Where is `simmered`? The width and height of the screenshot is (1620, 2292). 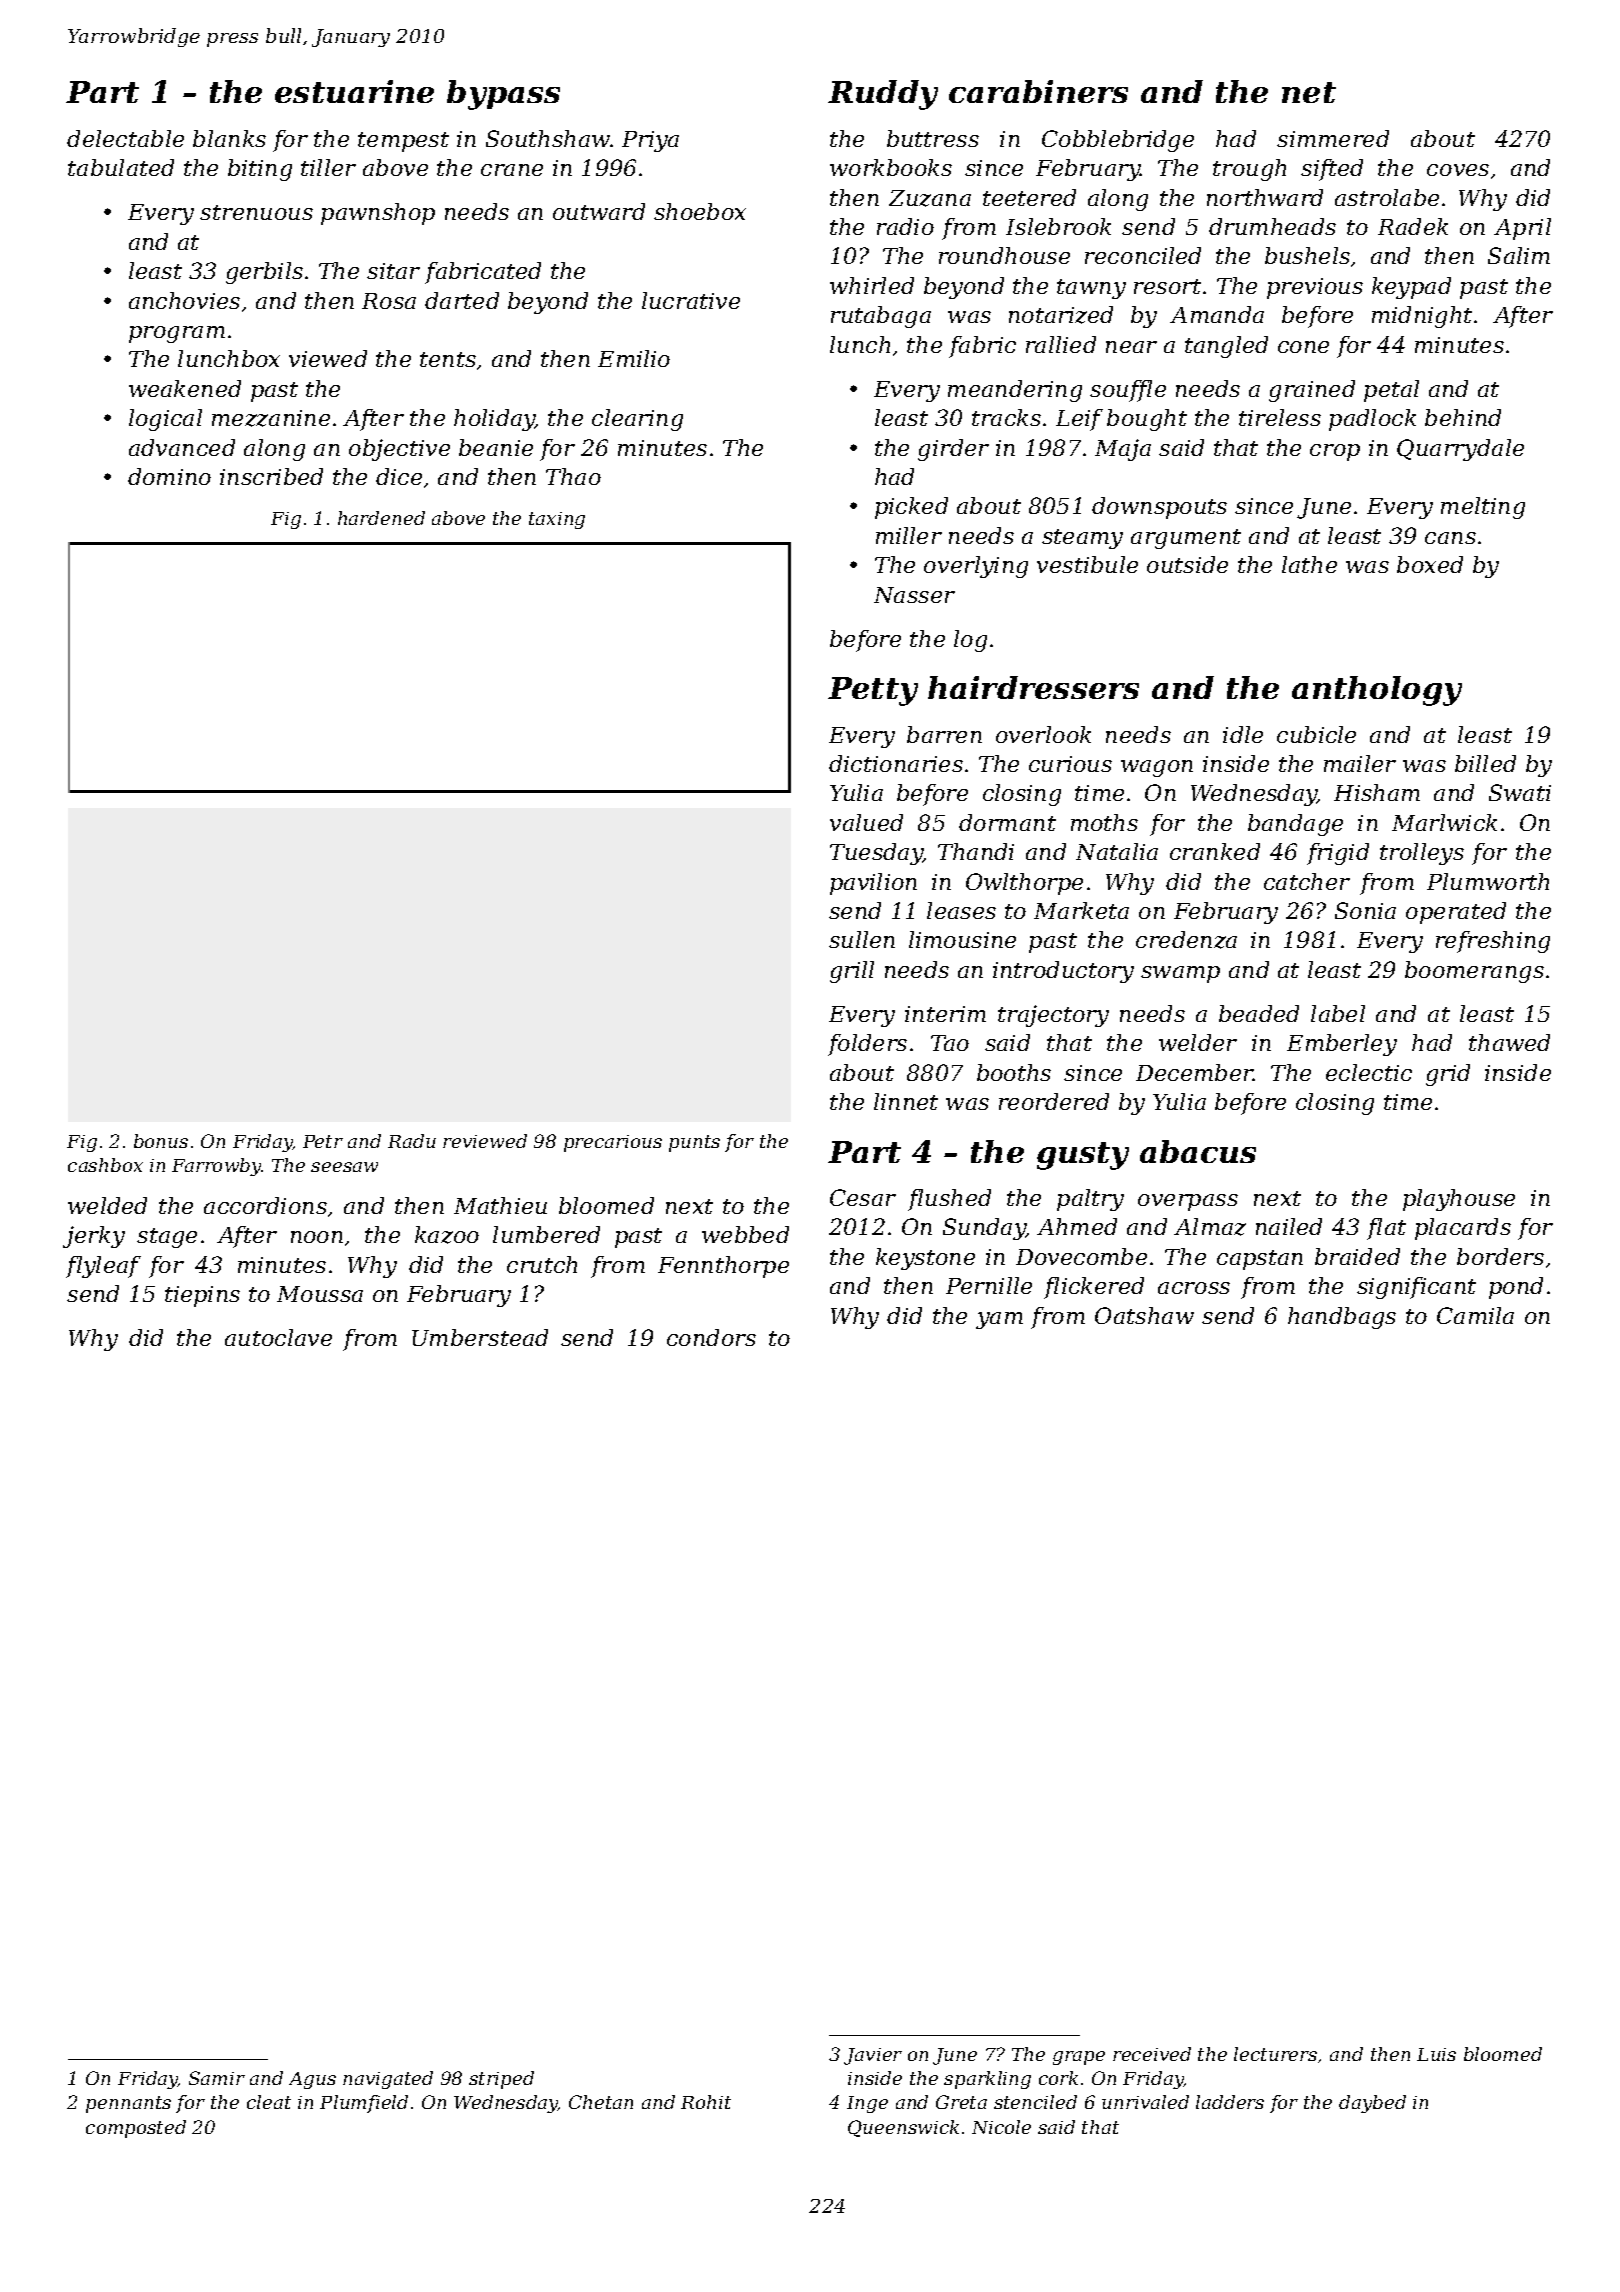
simmered is located at coordinates (1333, 138).
